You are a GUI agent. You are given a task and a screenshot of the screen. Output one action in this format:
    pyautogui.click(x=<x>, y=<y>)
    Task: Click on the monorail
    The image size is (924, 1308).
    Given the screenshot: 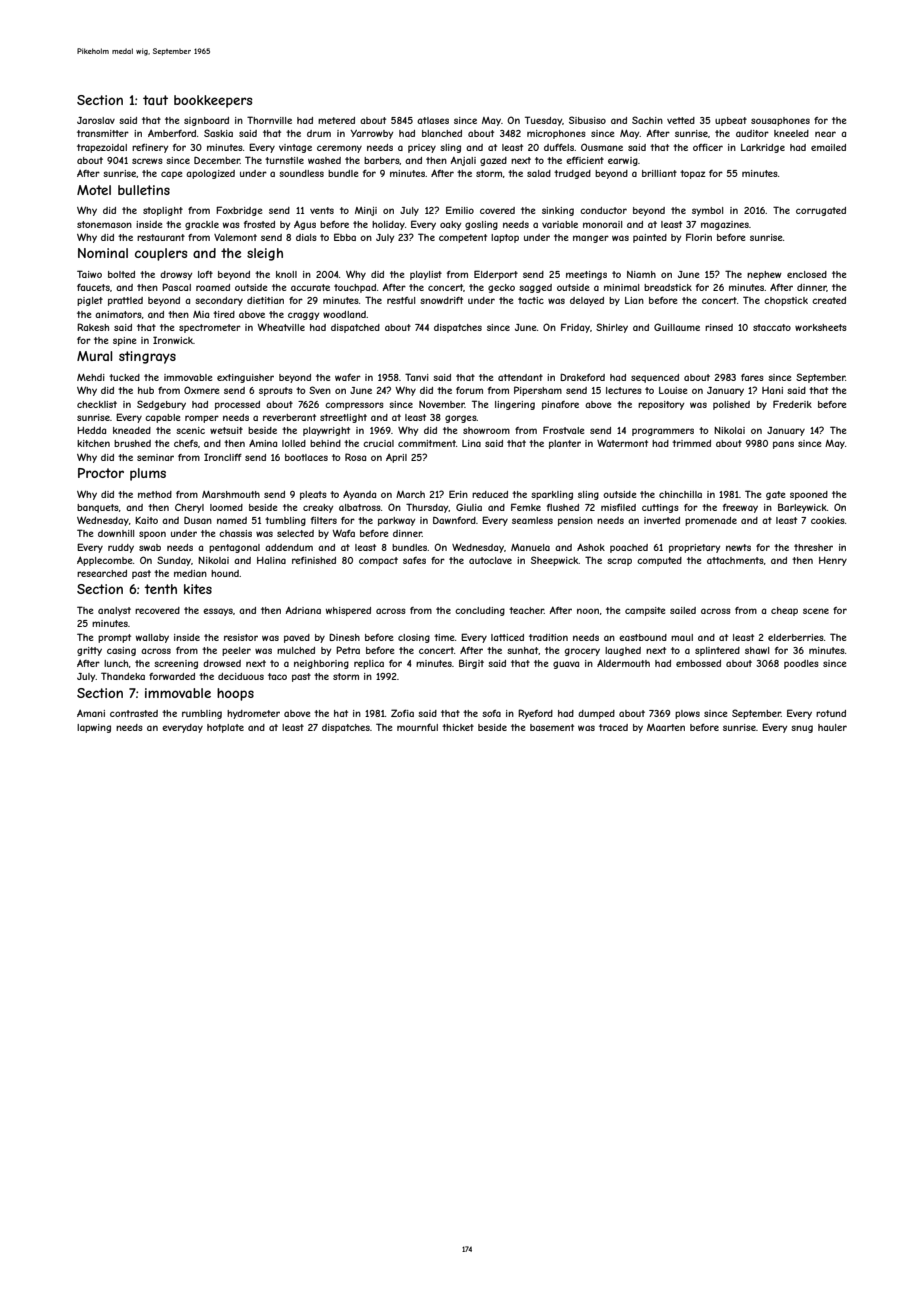 What is the action you would take?
    pyautogui.click(x=602, y=224)
